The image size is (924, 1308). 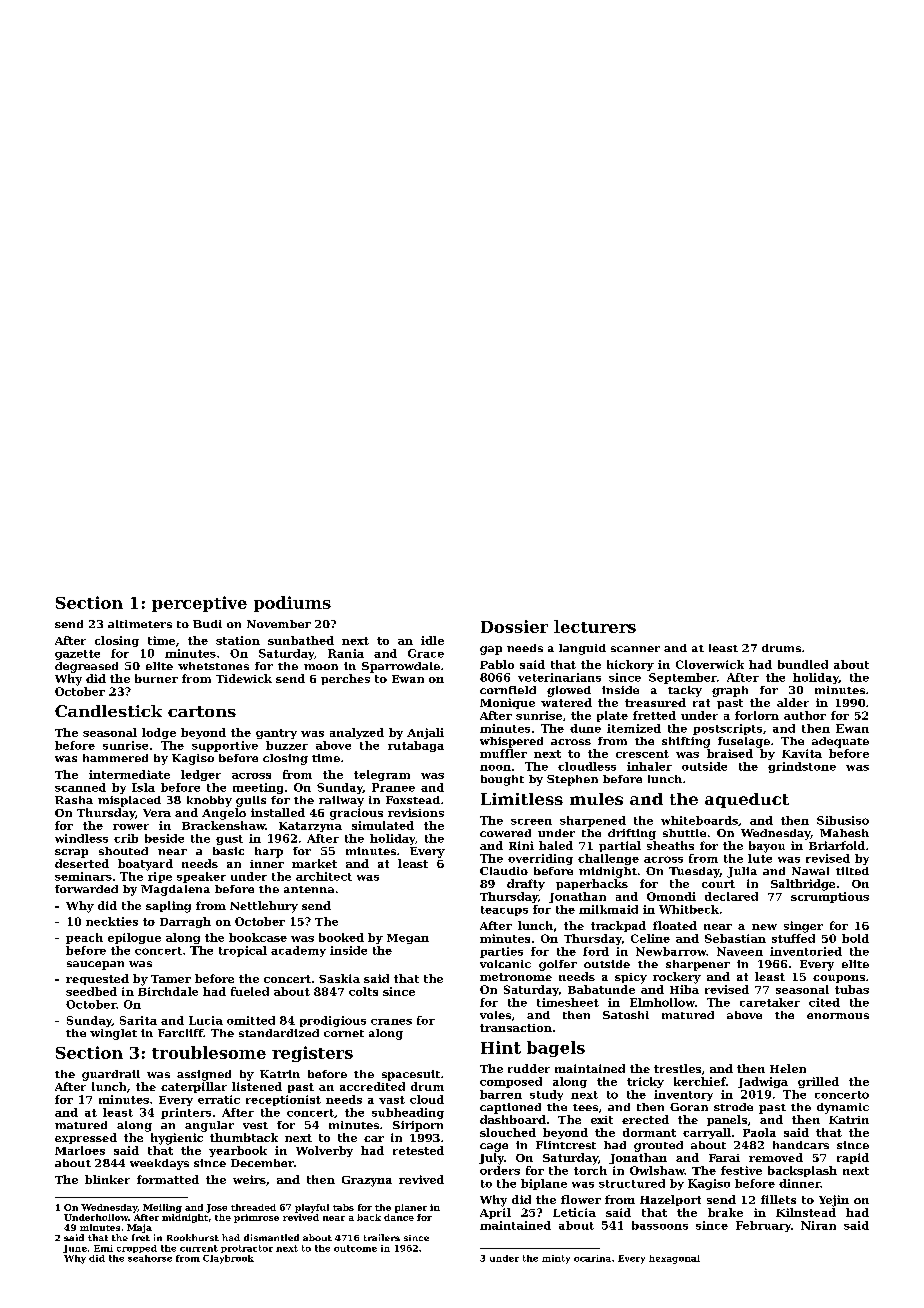 What do you see at coordinates (81, 838) in the image?
I see `windless` at bounding box center [81, 838].
